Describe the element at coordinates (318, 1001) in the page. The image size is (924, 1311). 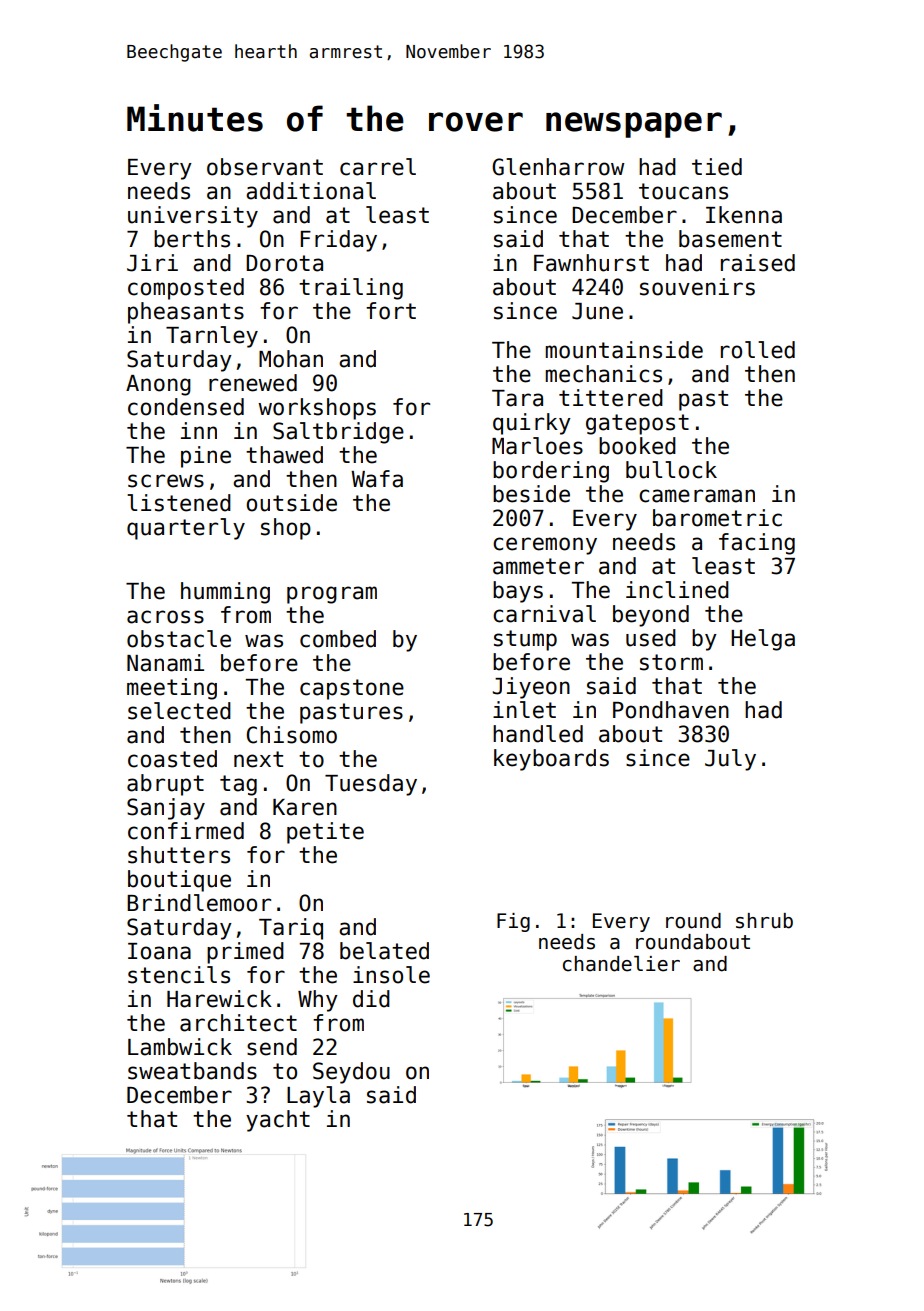
I see `Why` at that location.
